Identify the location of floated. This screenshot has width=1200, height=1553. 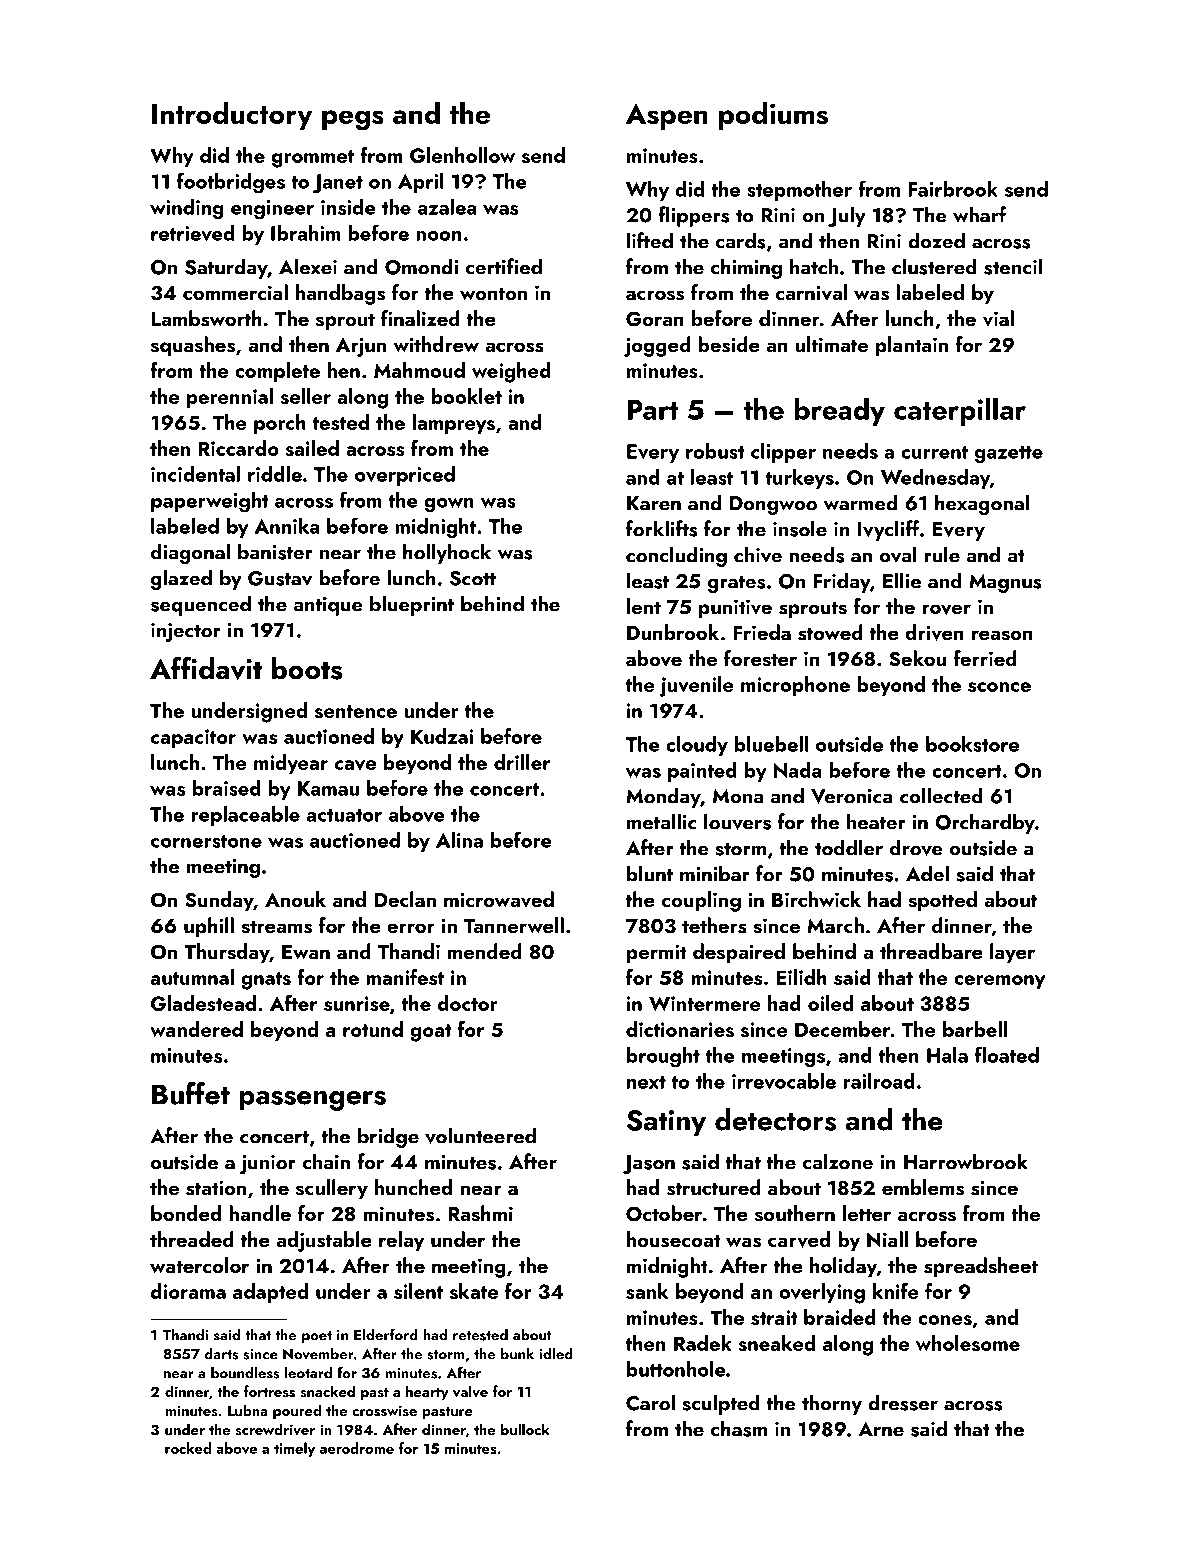
(1007, 1055).
